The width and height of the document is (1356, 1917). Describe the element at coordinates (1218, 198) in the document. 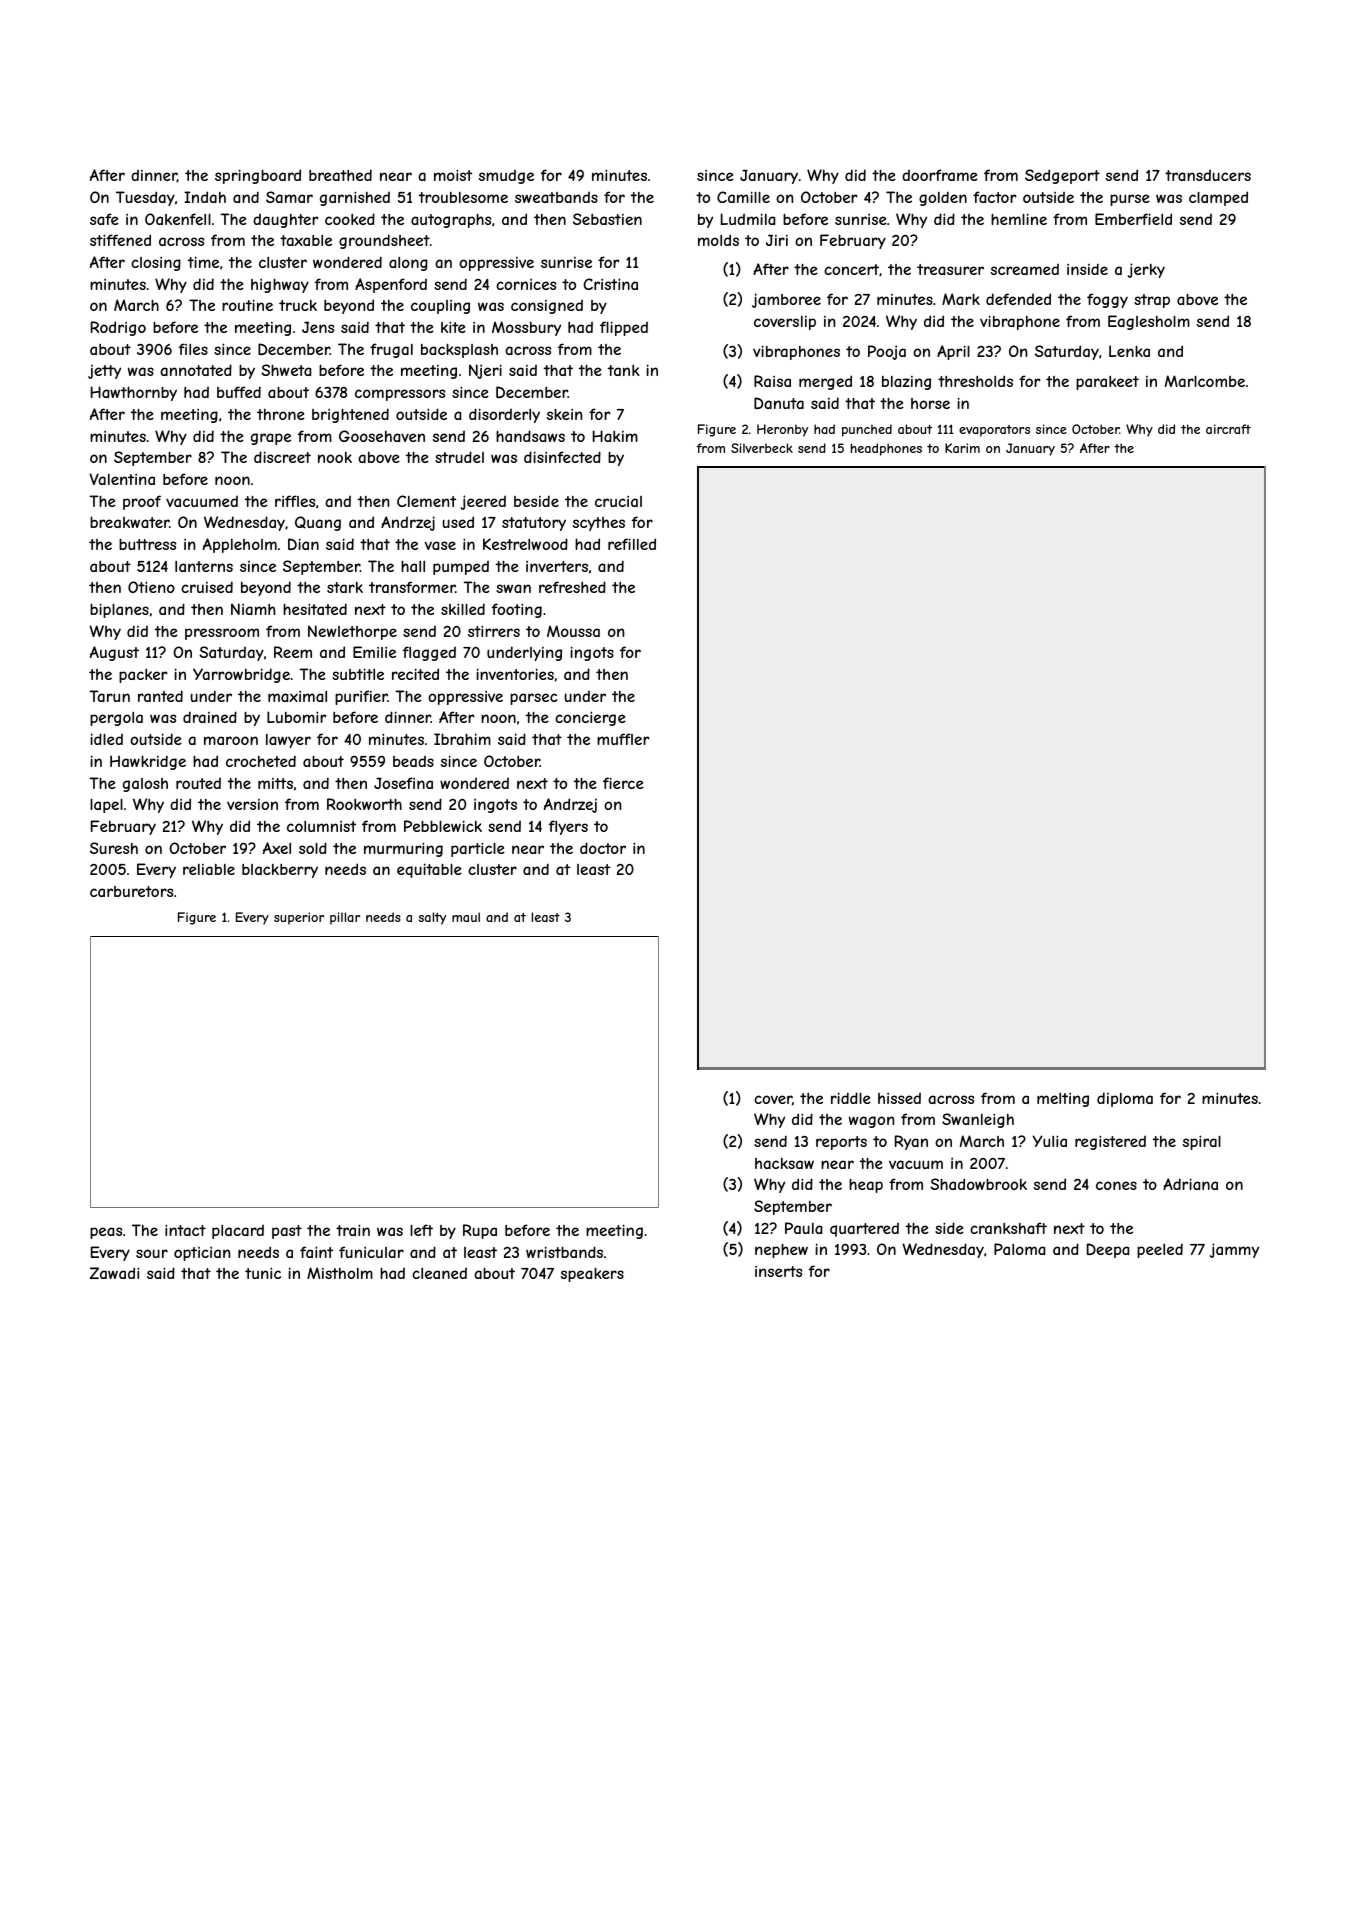

I see `clamped` at that location.
